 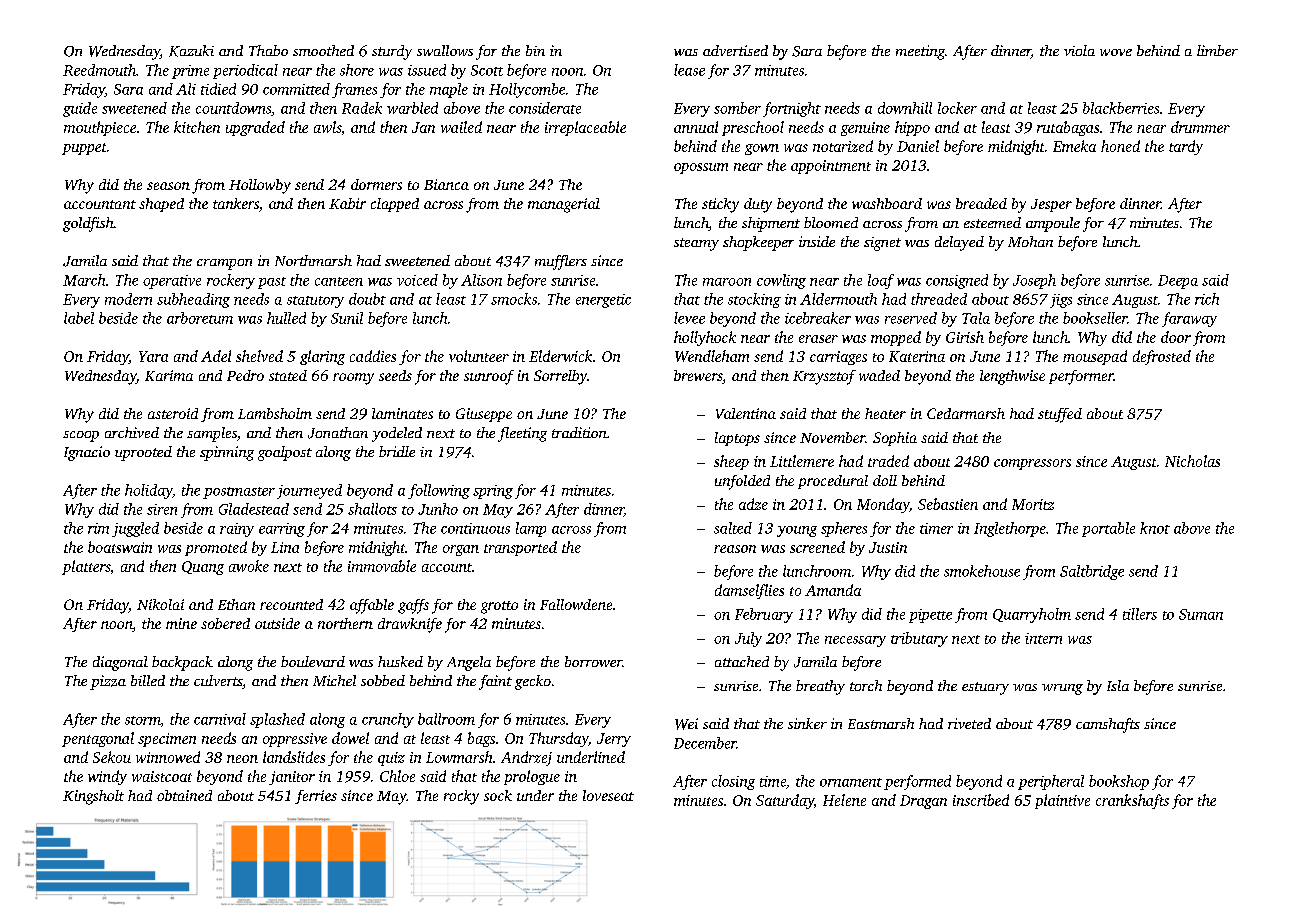 What do you see at coordinates (531, 529) in the screenshot?
I see `lamp` at bounding box center [531, 529].
